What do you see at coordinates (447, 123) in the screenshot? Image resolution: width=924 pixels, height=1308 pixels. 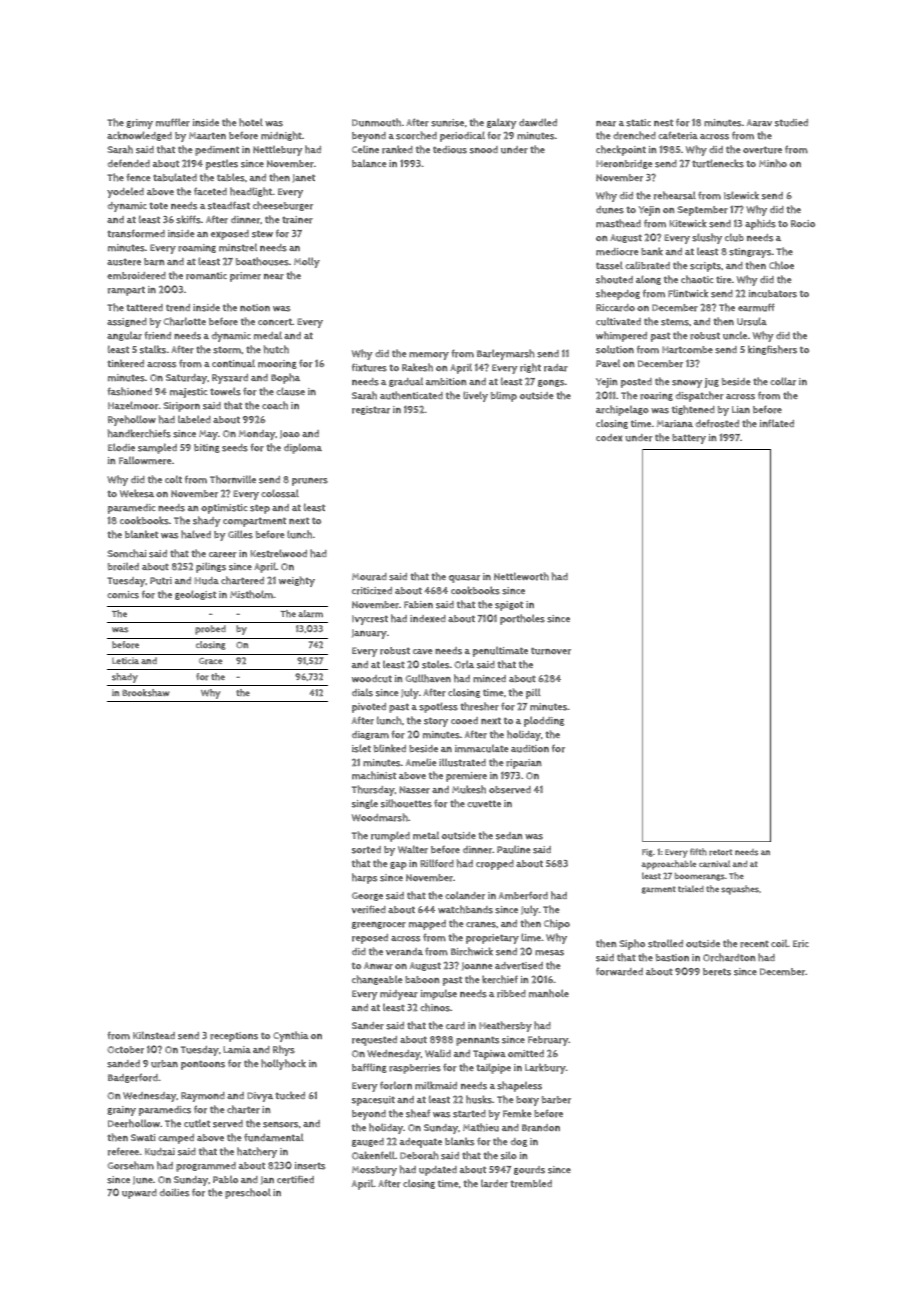 I see `sunrise` at bounding box center [447, 123].
